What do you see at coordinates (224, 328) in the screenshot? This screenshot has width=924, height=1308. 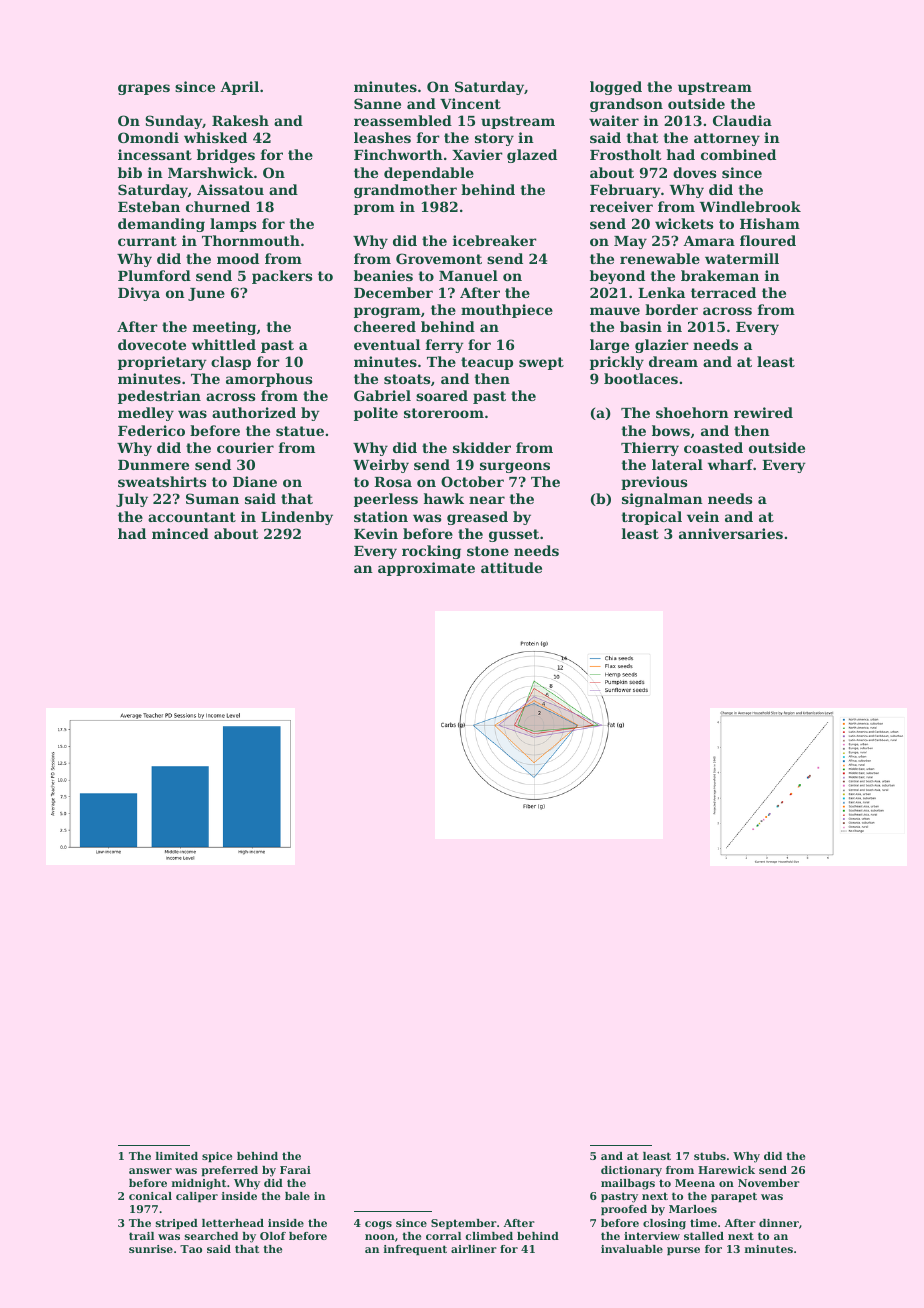 I see `meeting` at bounding box center [224, 328].
